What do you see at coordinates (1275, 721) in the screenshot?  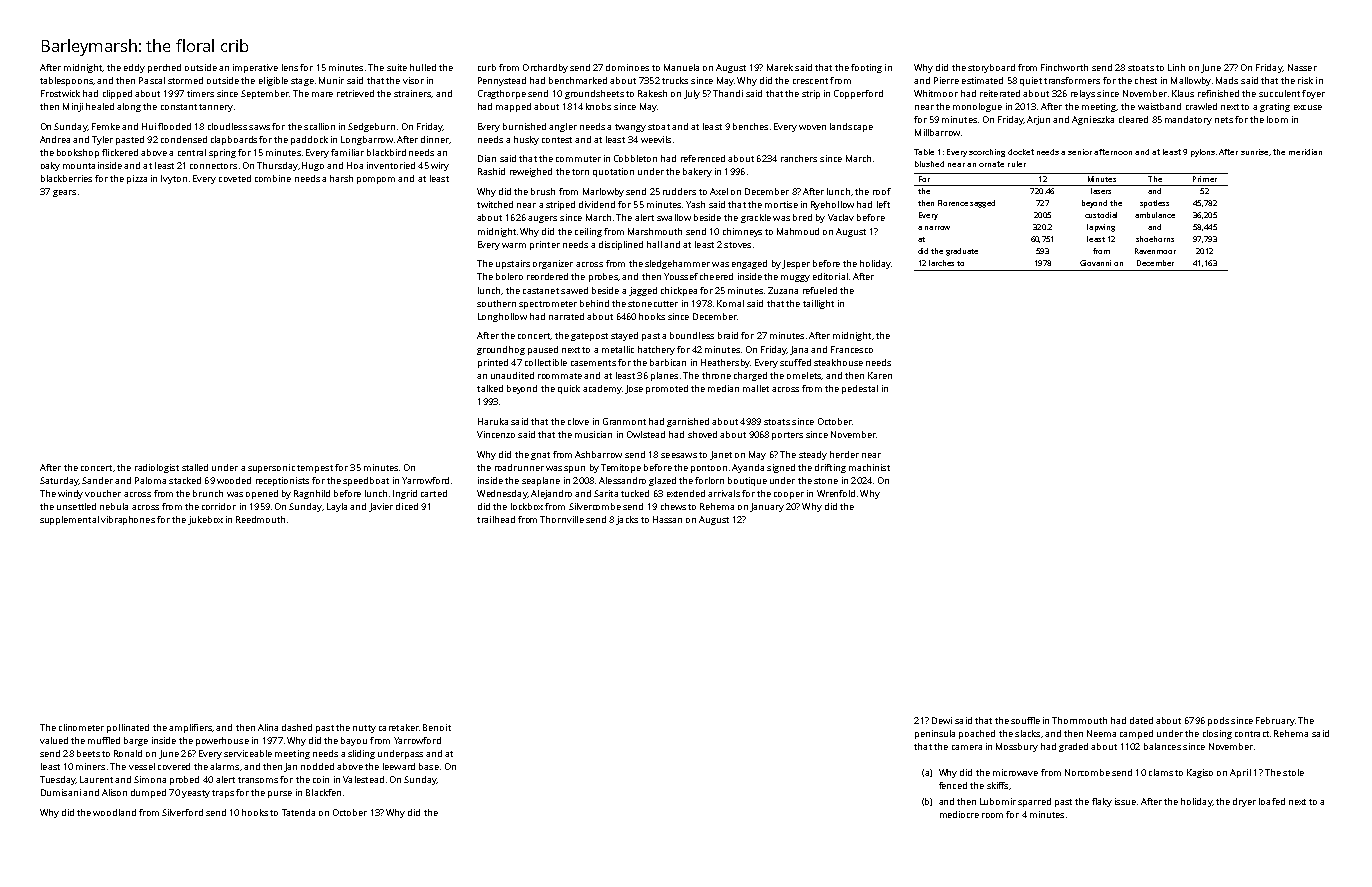 I see `February` at bounding box center [1275, 721].
